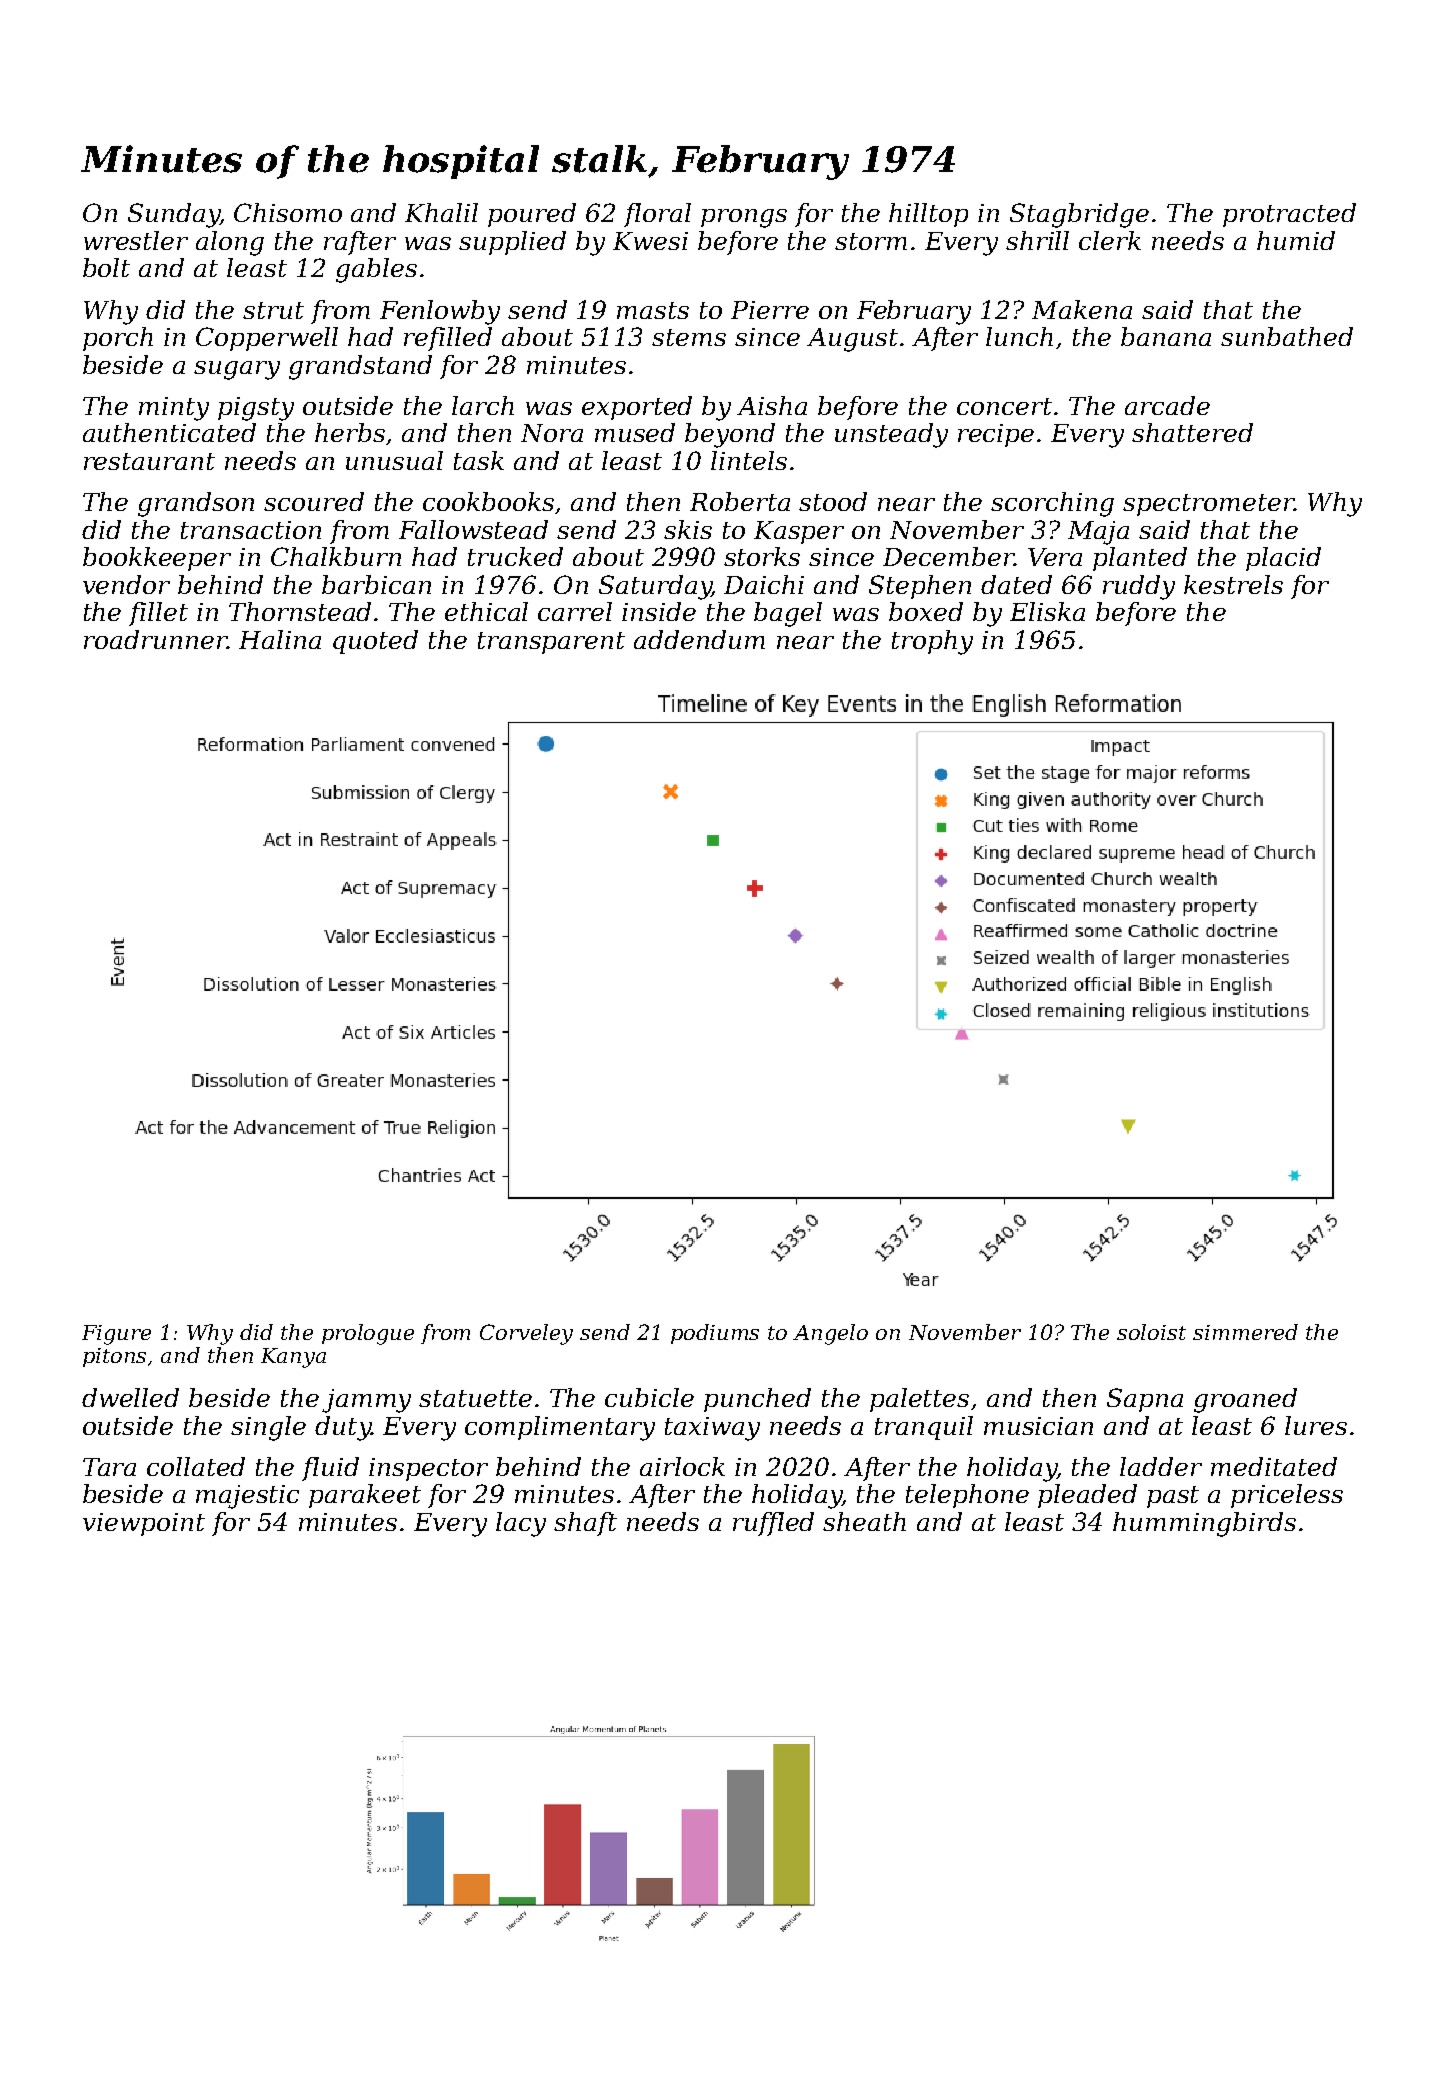 The image size is (1450, 2100). I want to click on parakeet, so click(365, 1496).
